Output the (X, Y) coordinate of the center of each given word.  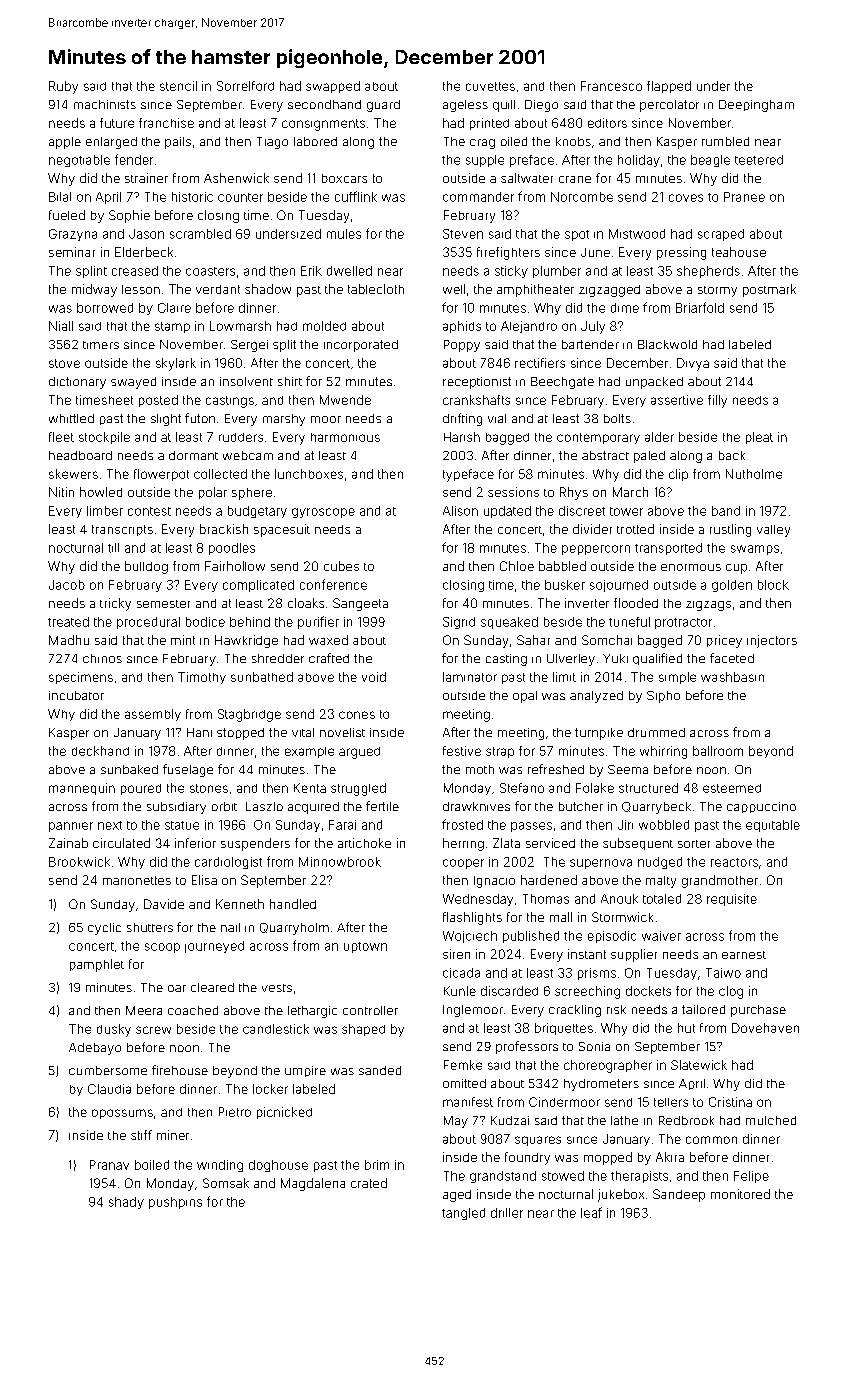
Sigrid (459, 623)
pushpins (175, 1203)
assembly (153, 715)
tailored (703, 1009)
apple (65, 143)
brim (377, 1165)
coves (686, 198)
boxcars (344, 178)
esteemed (732, 788)
